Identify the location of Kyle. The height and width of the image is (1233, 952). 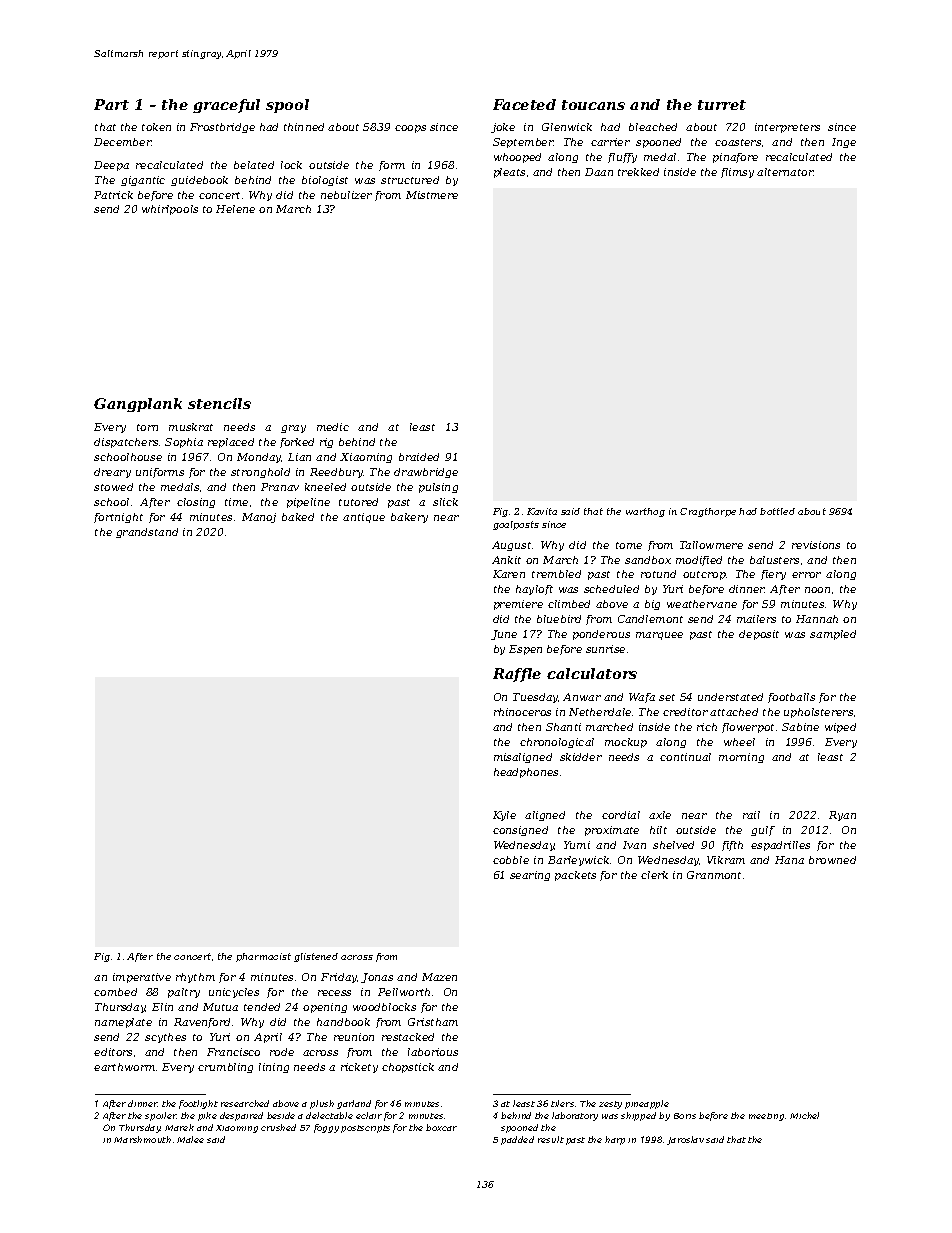
(504, 816).
